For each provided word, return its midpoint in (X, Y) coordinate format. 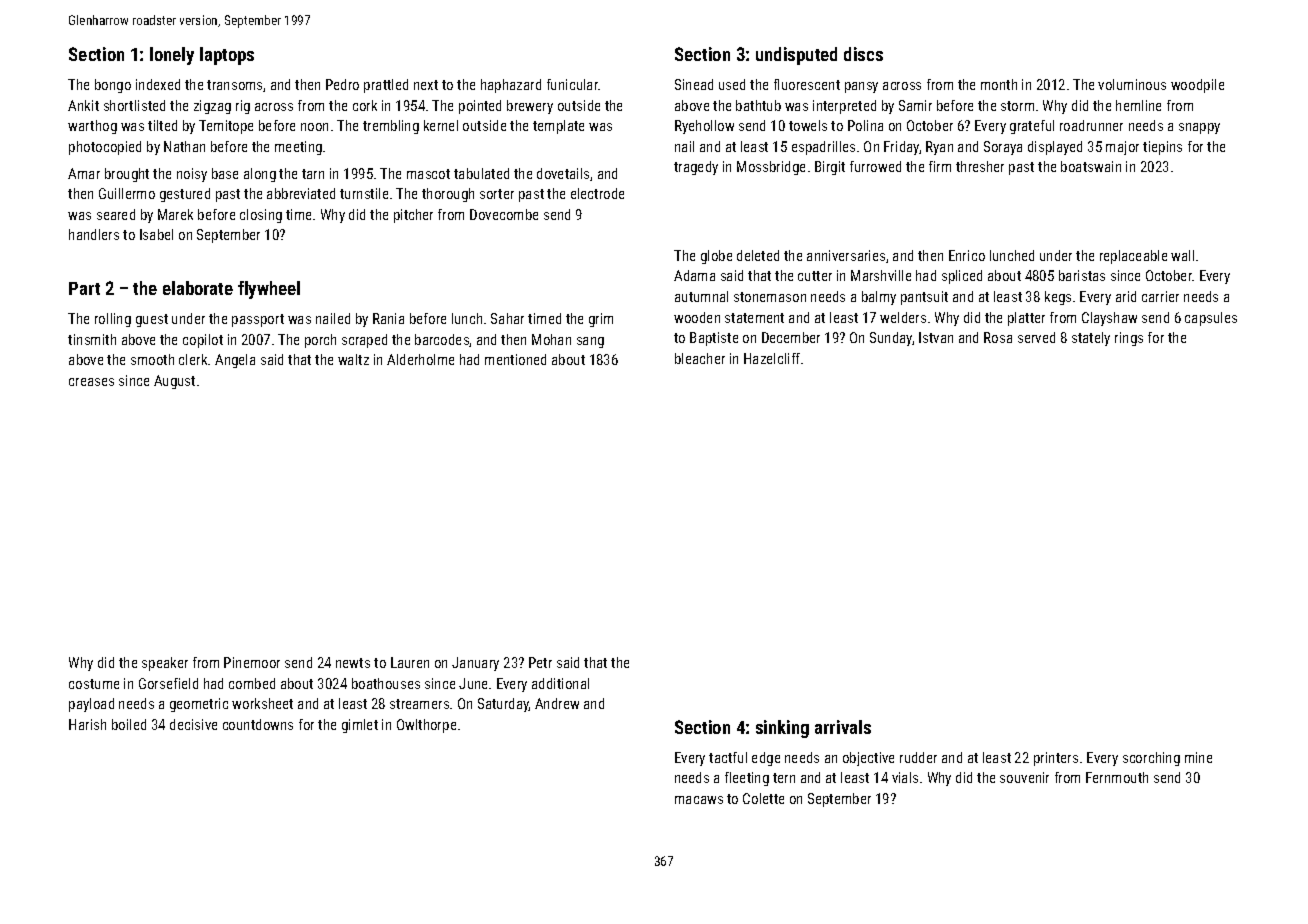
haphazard (511, 86)
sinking (782, 729)
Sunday (891, 339)
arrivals (843, 727)
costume (94, 684)
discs (863, 54)
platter (1026, 319)
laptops (227, 56)
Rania (388, 318)
